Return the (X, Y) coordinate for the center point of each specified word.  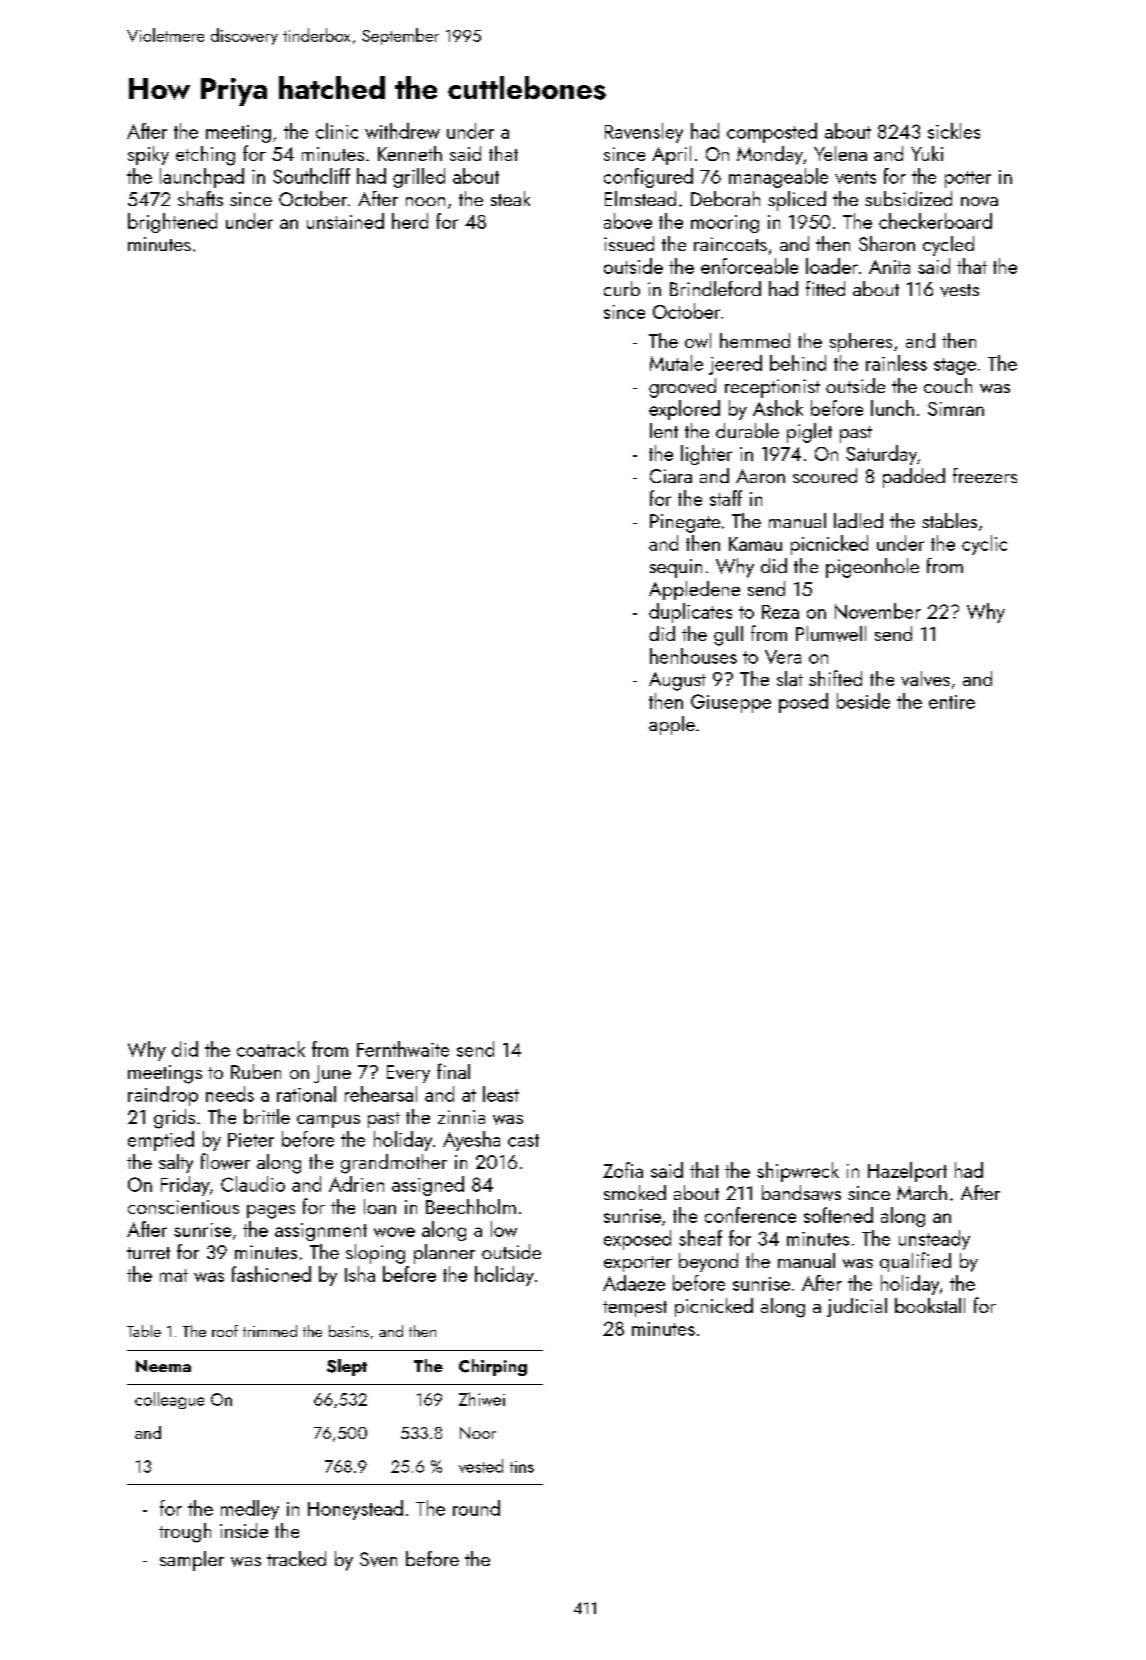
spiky (148, 155)
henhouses (693, 656)
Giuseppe (731, 703)
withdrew (402, 131)
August (677, 681)
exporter (638, 1264)
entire (952, 702)
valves (925, 678)
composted (772, 133)
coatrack (271, 1049)
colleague (169, 1400)
